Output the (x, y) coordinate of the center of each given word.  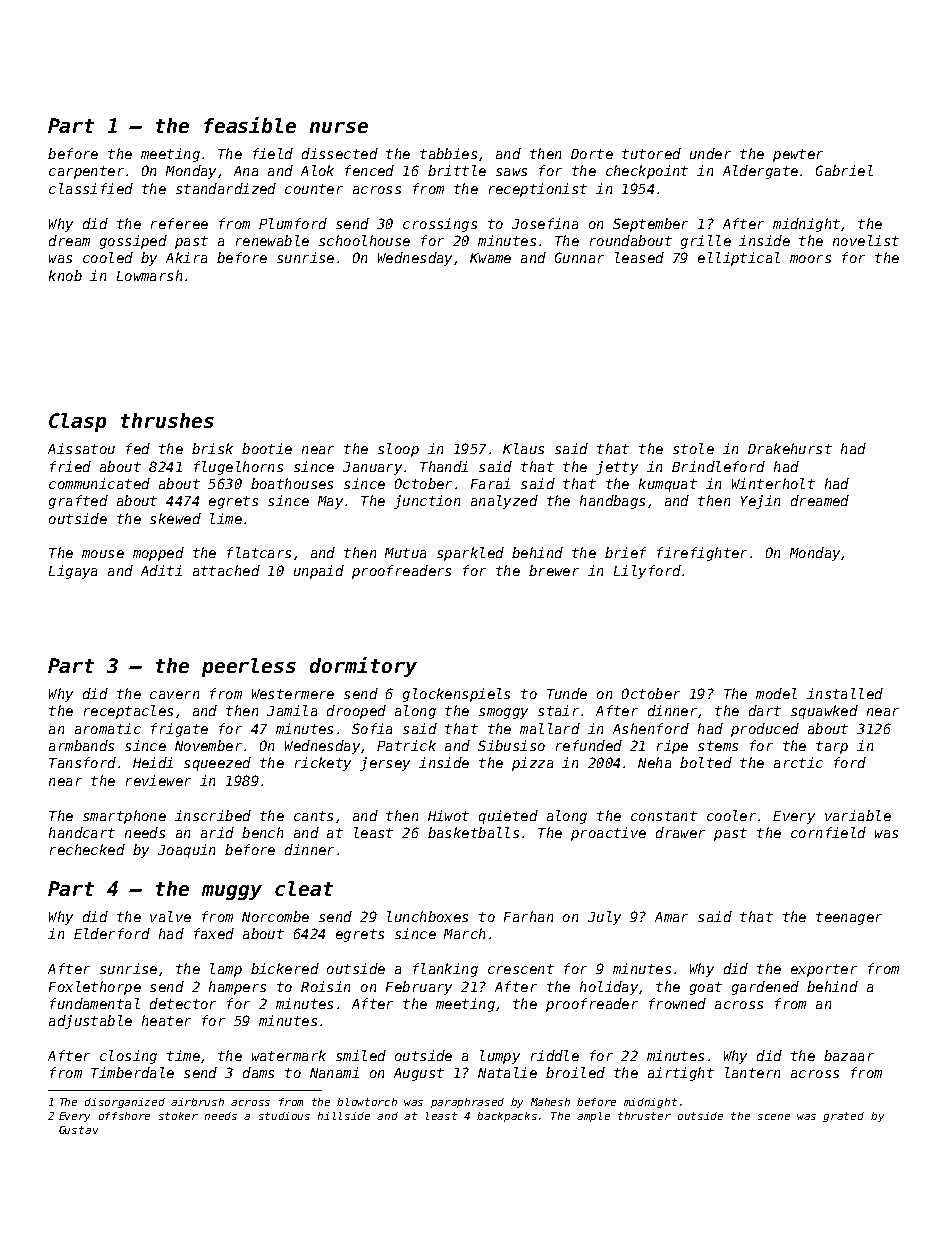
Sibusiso (511, 745)
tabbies (448, 153)
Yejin (760, 502)
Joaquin (186, 851)
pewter (798, 155)
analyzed (504, 502)
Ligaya (73, 572)
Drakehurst (790, 448)
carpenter (86, 172)
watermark (289, 1055)
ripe (672, 747)
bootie (267, 448)
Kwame (490, 258)
